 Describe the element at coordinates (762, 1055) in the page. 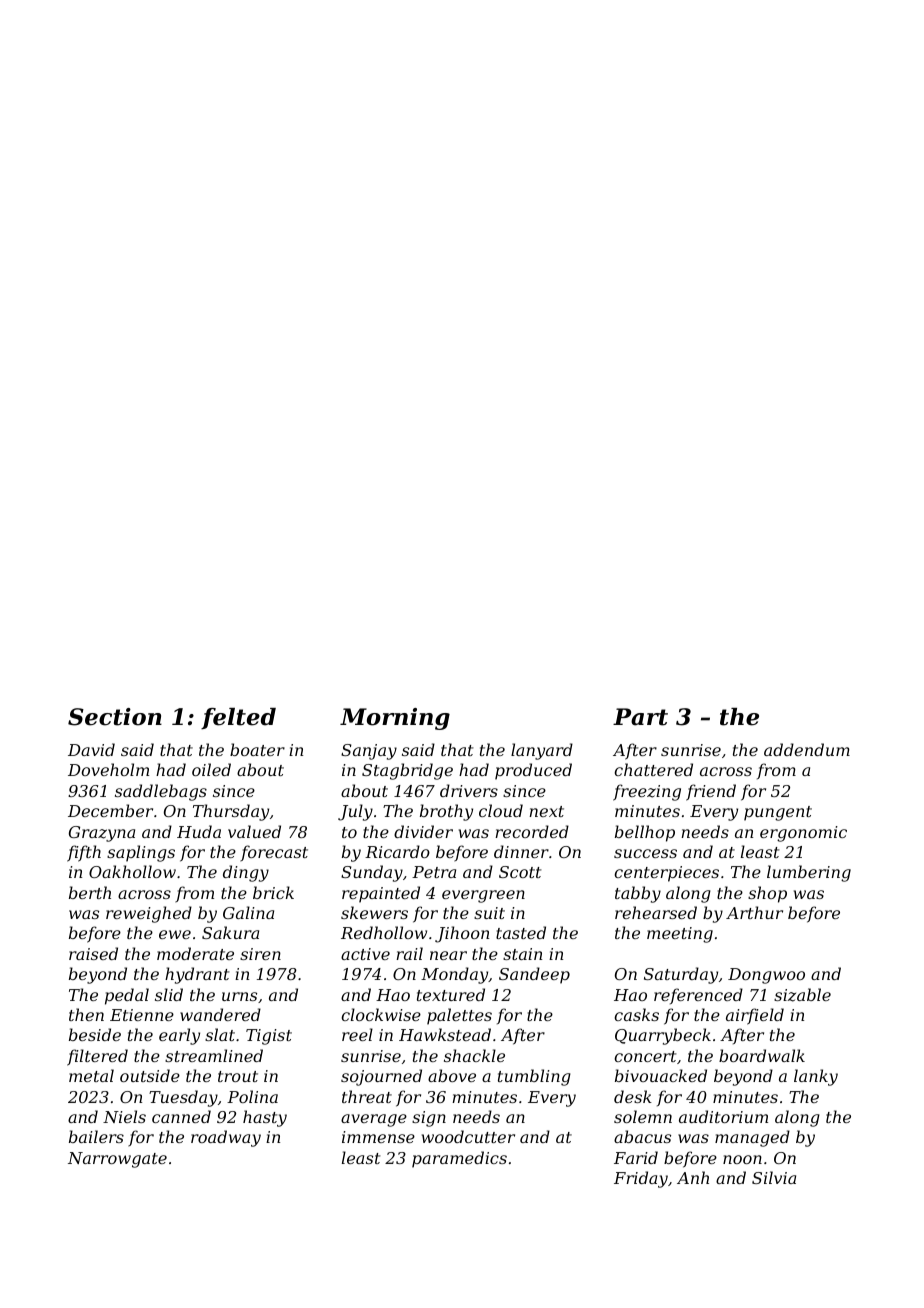

I see `boardwalk` at that location.
